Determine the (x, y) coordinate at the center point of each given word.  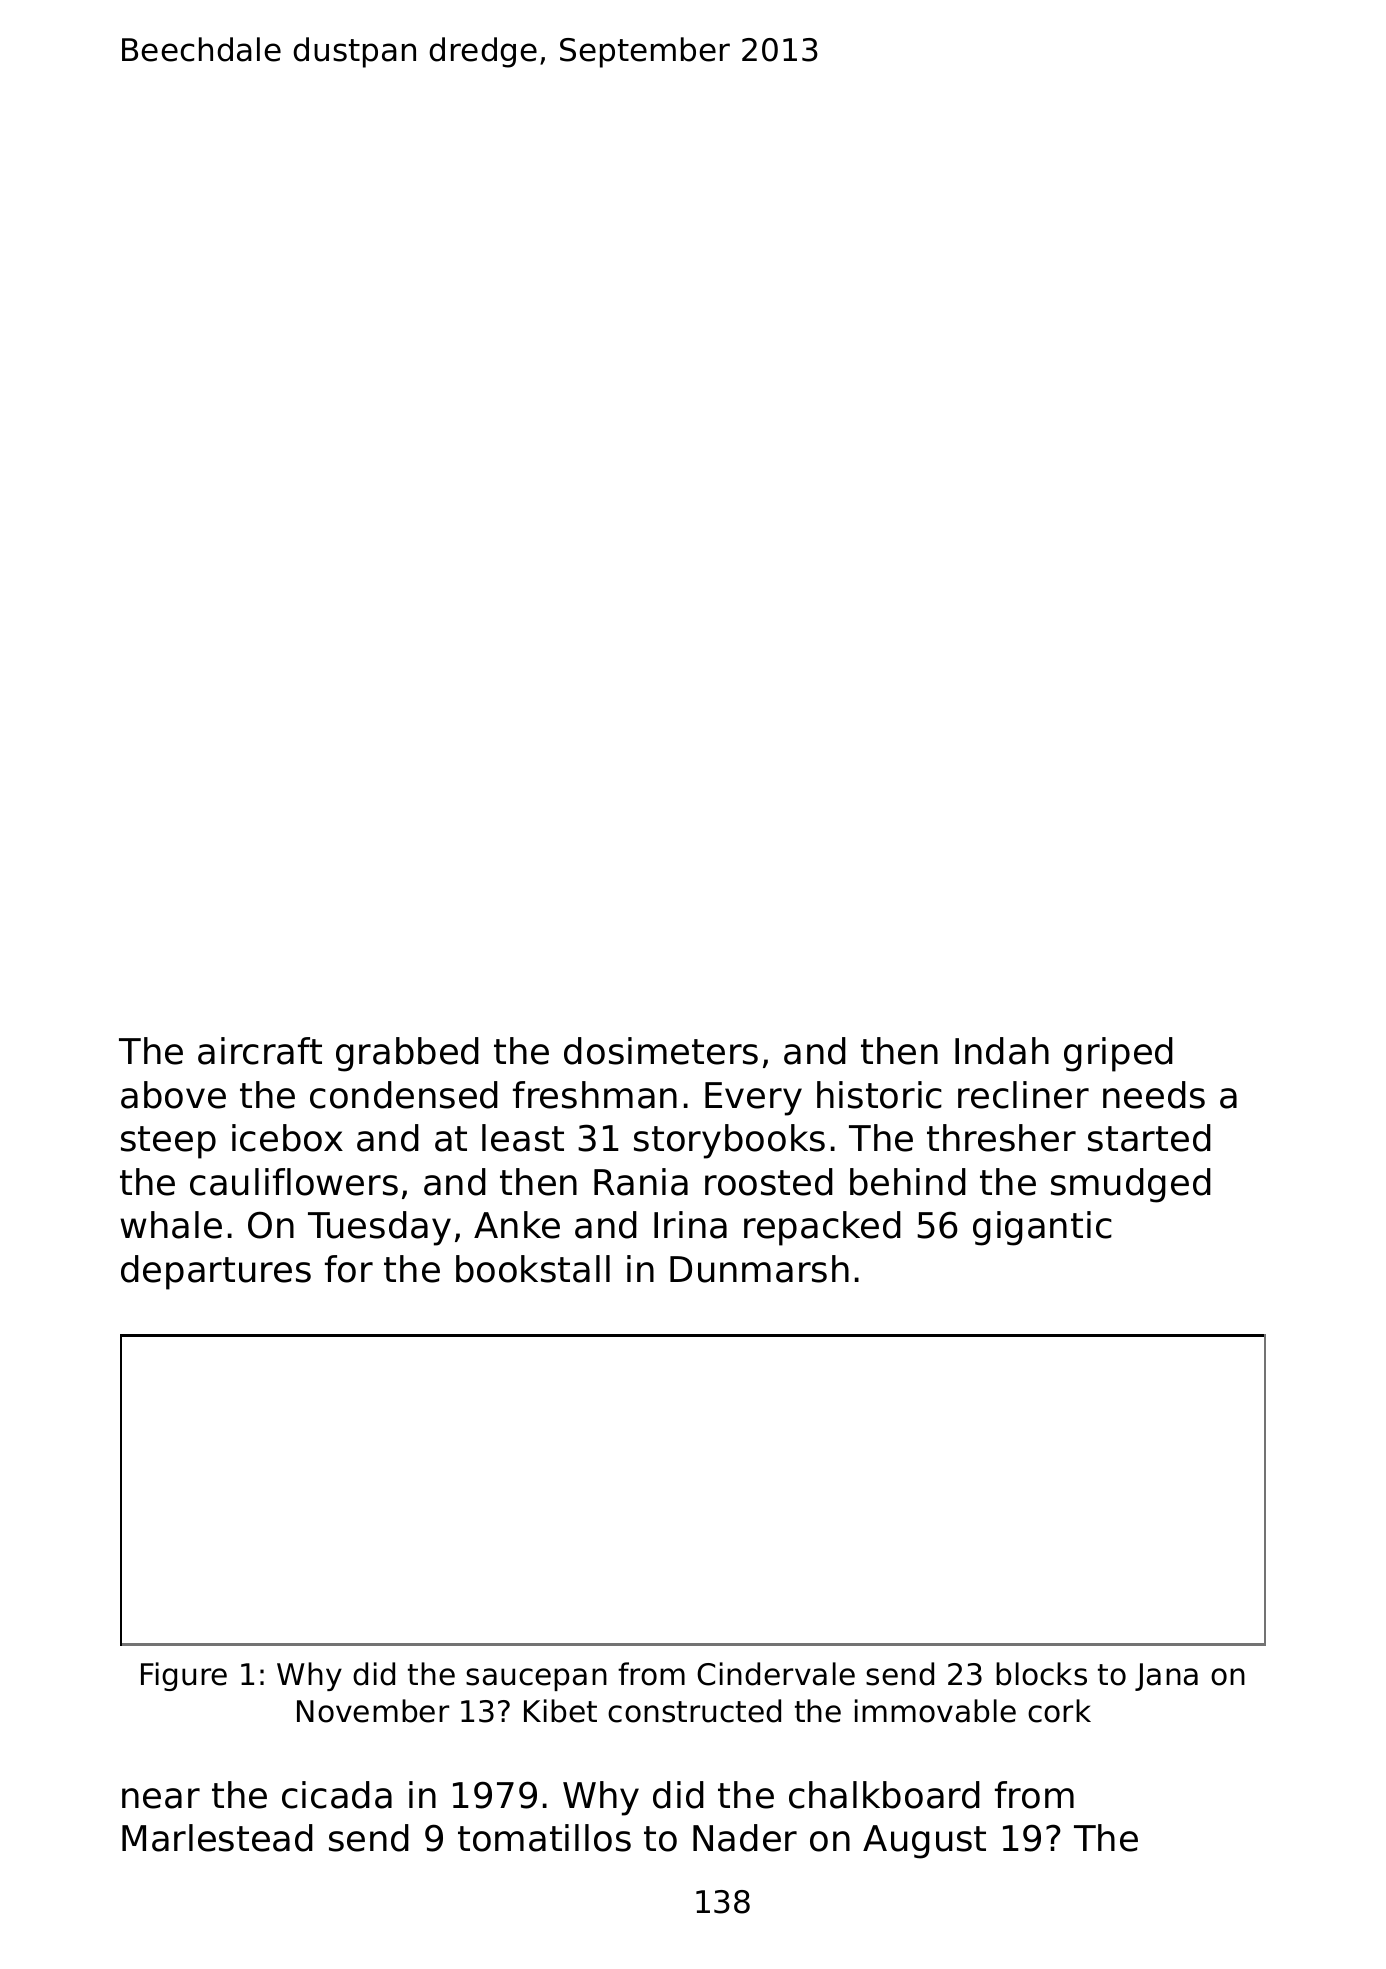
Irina (690, 1225)
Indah (1002, 1051)
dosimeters (661, 1051)
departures (216, 1272)
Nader (745, 1838)
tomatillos (544, 1838)
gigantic (1042, 1228)
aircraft (260, 1051)
